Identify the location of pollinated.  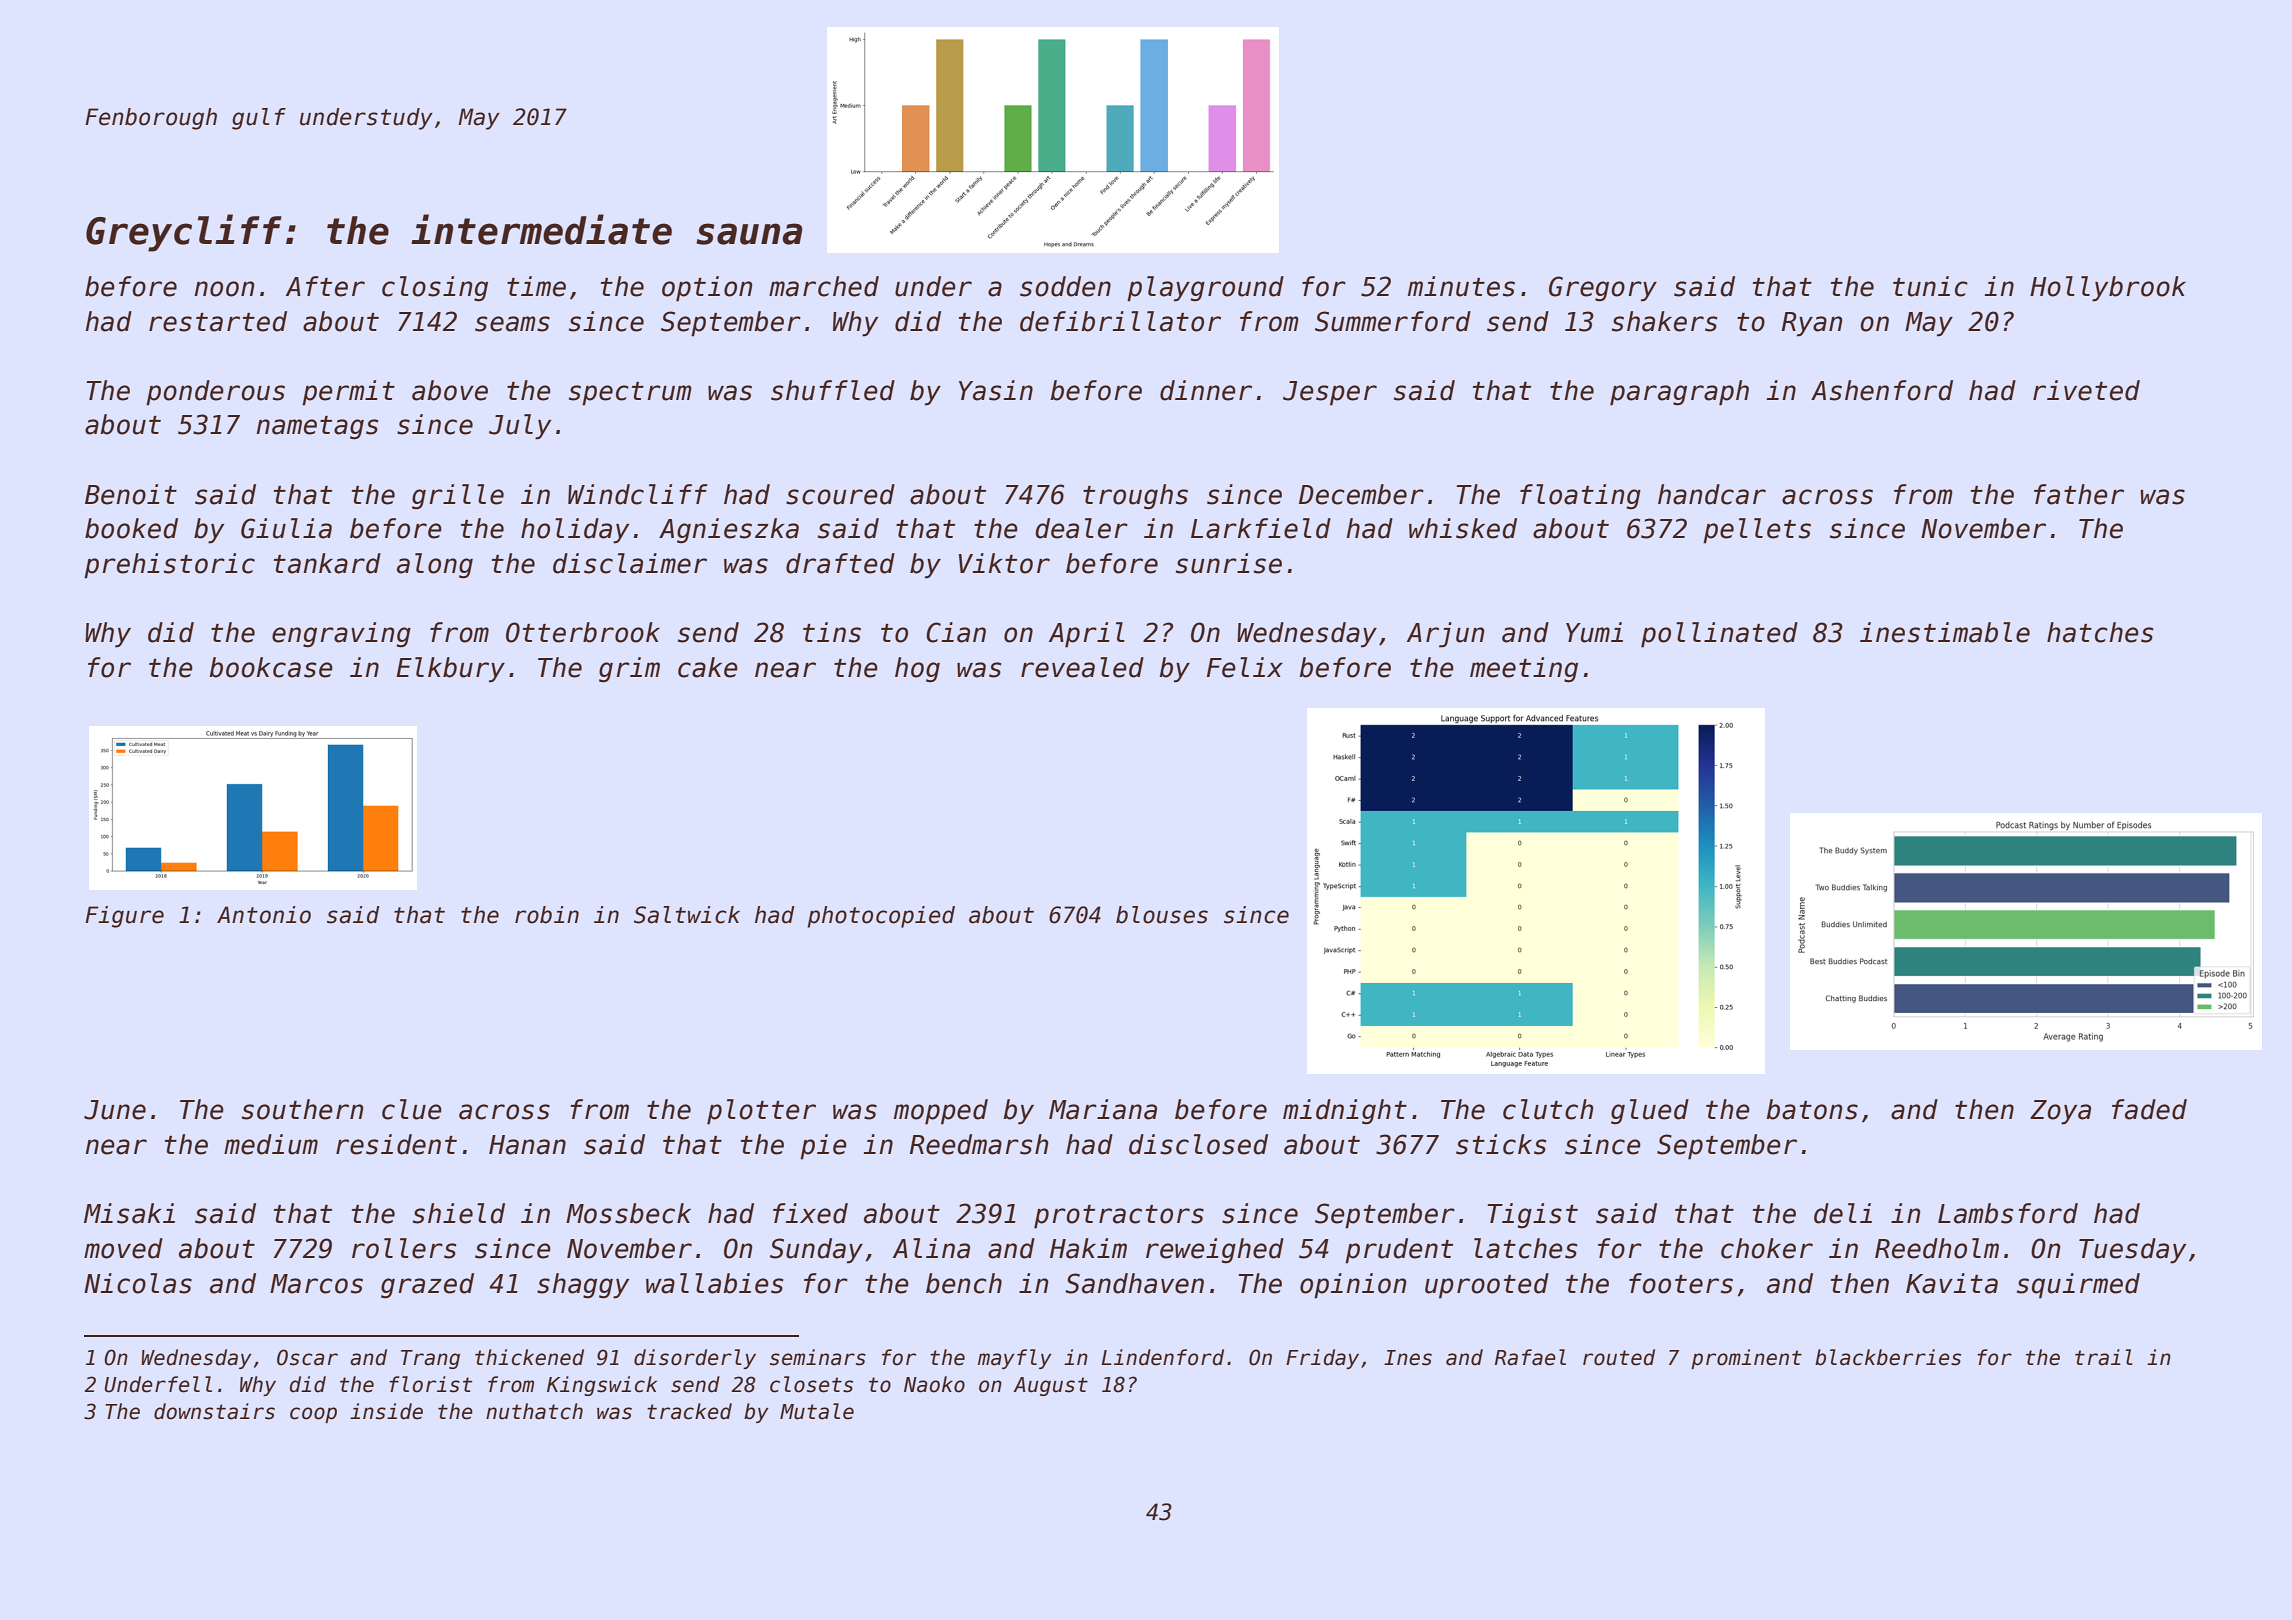
(1719, 635).
